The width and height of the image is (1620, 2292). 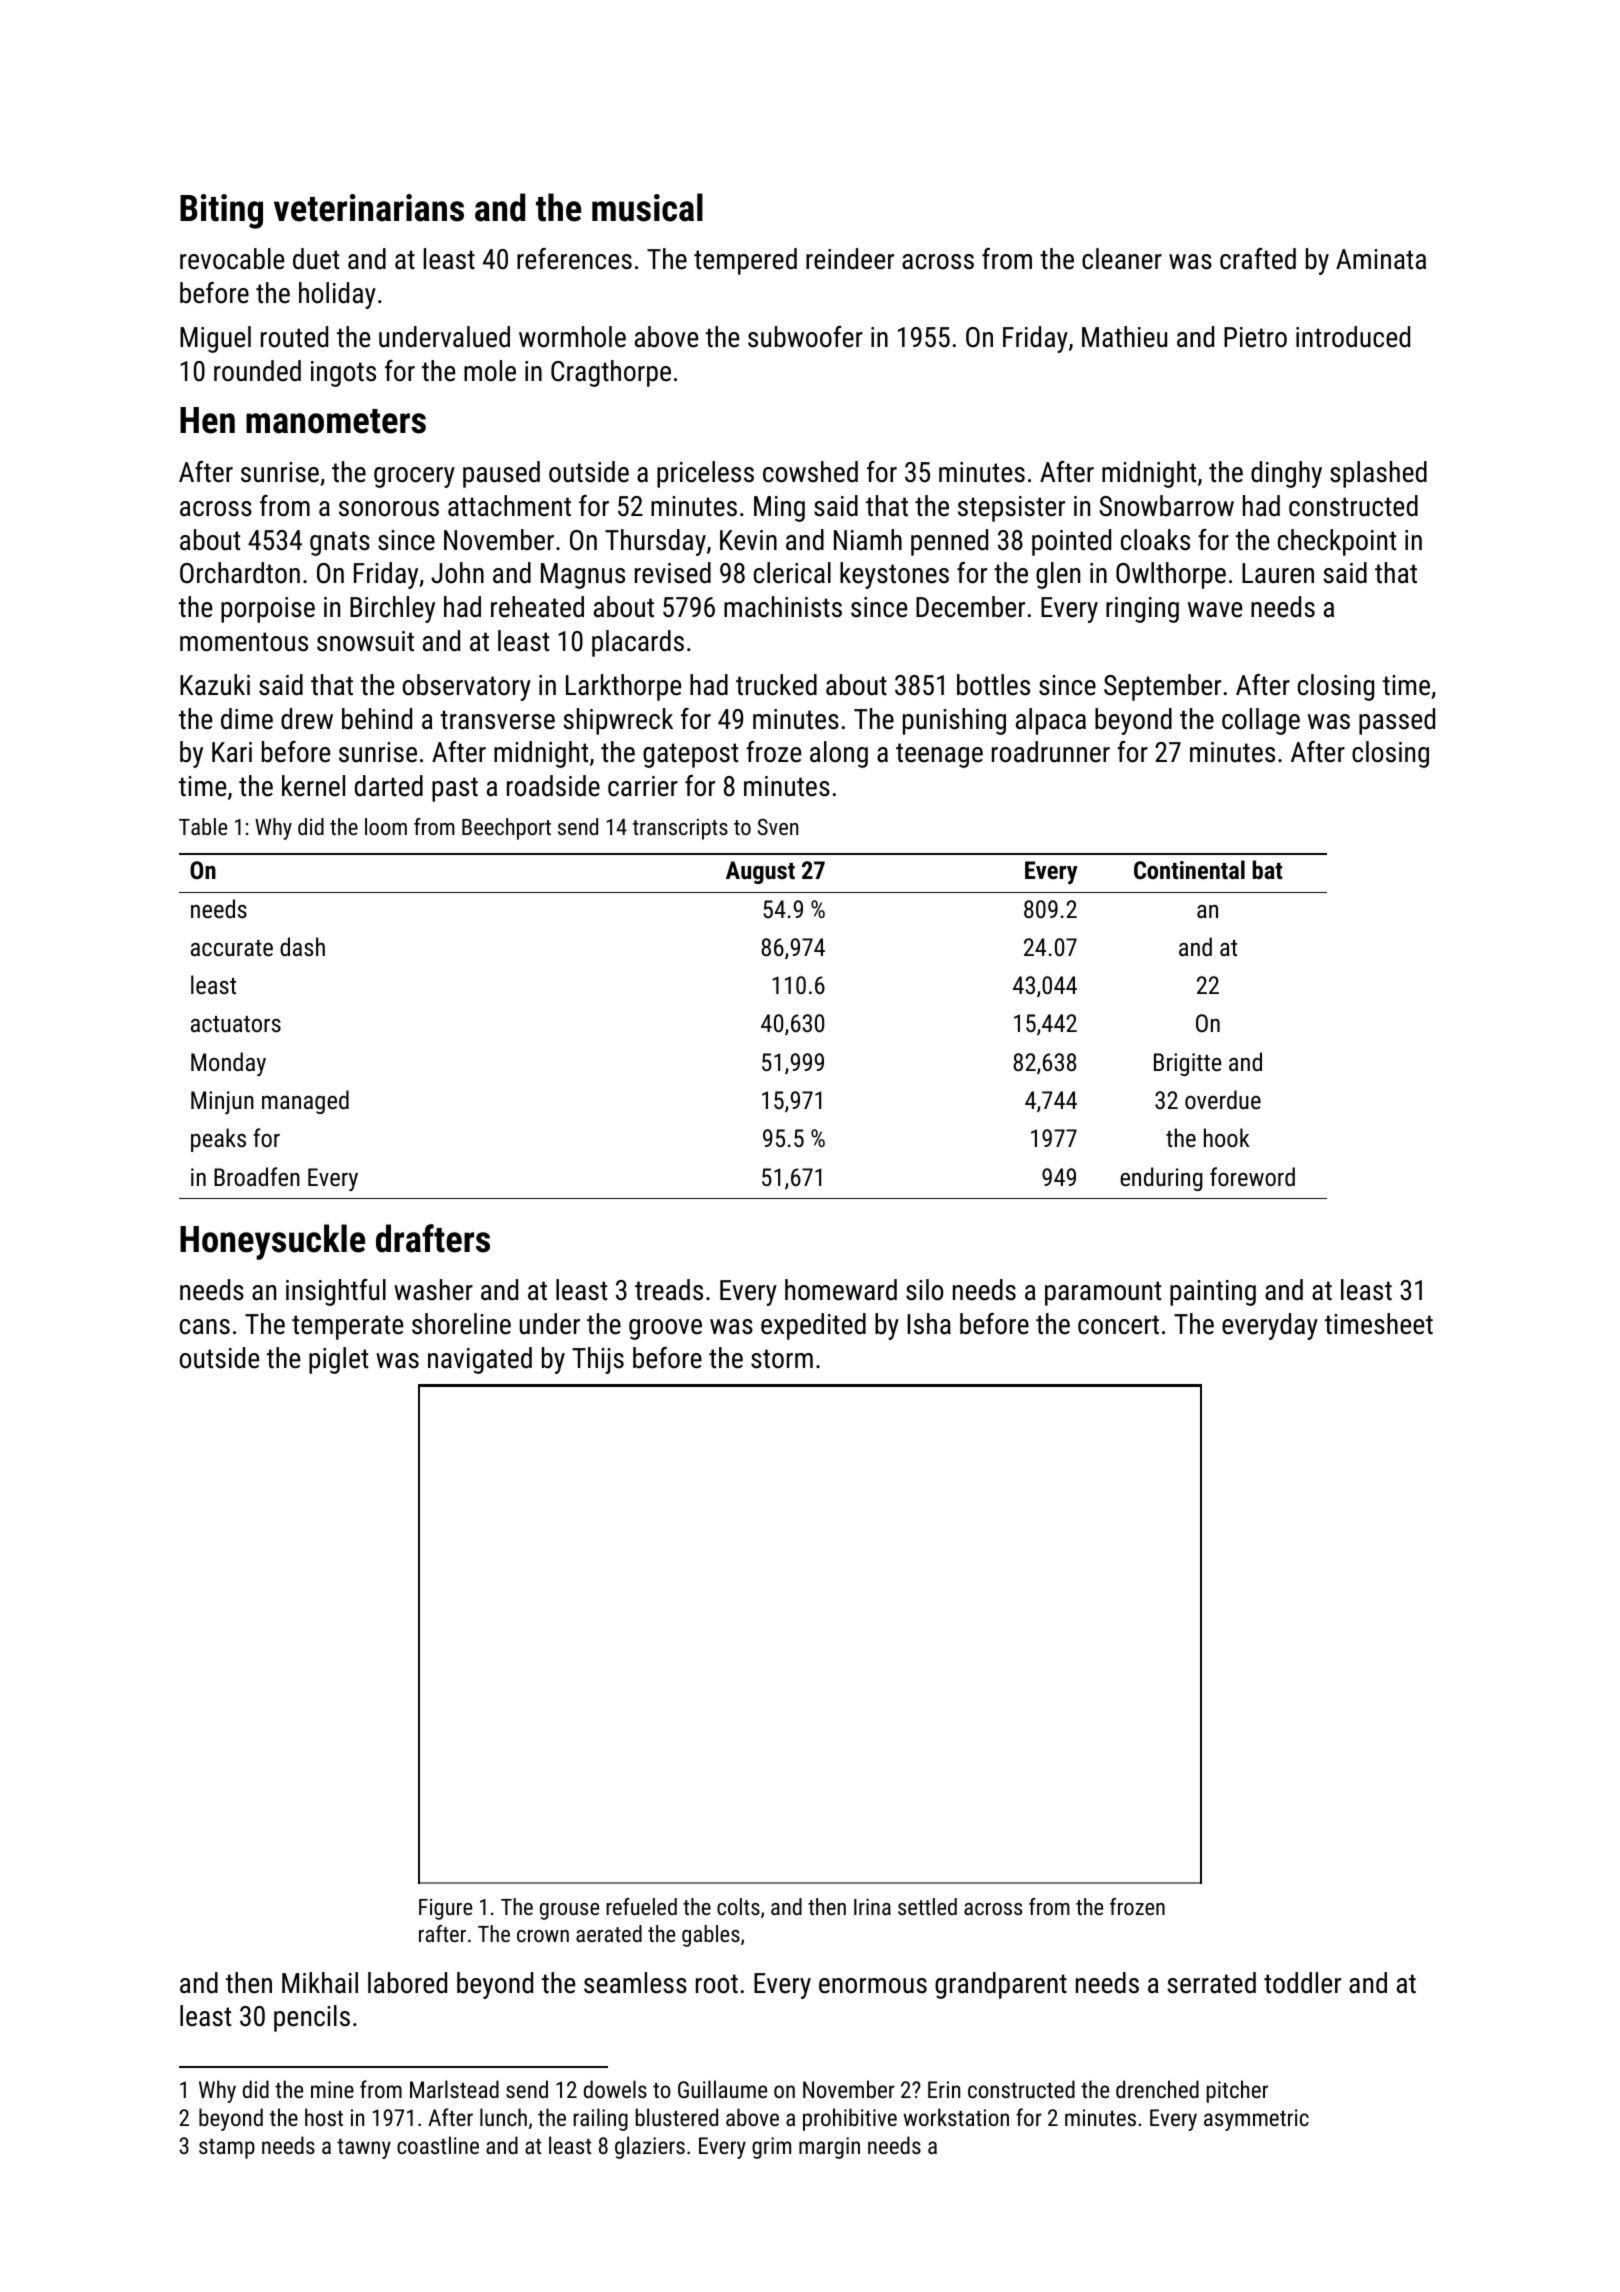 I want to click on stamp, so click(x=227, y=2149).
